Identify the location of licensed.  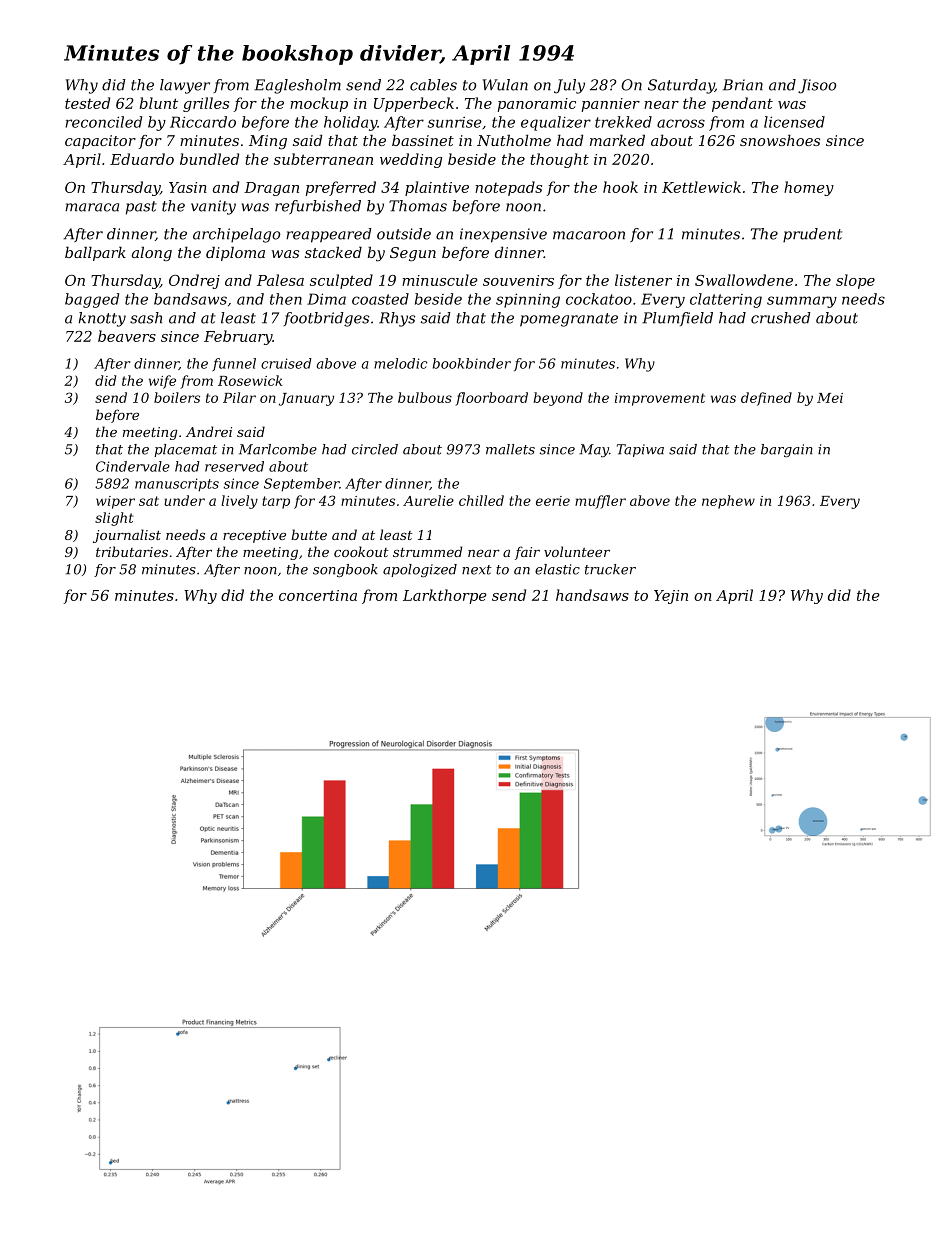
(794, 122).
